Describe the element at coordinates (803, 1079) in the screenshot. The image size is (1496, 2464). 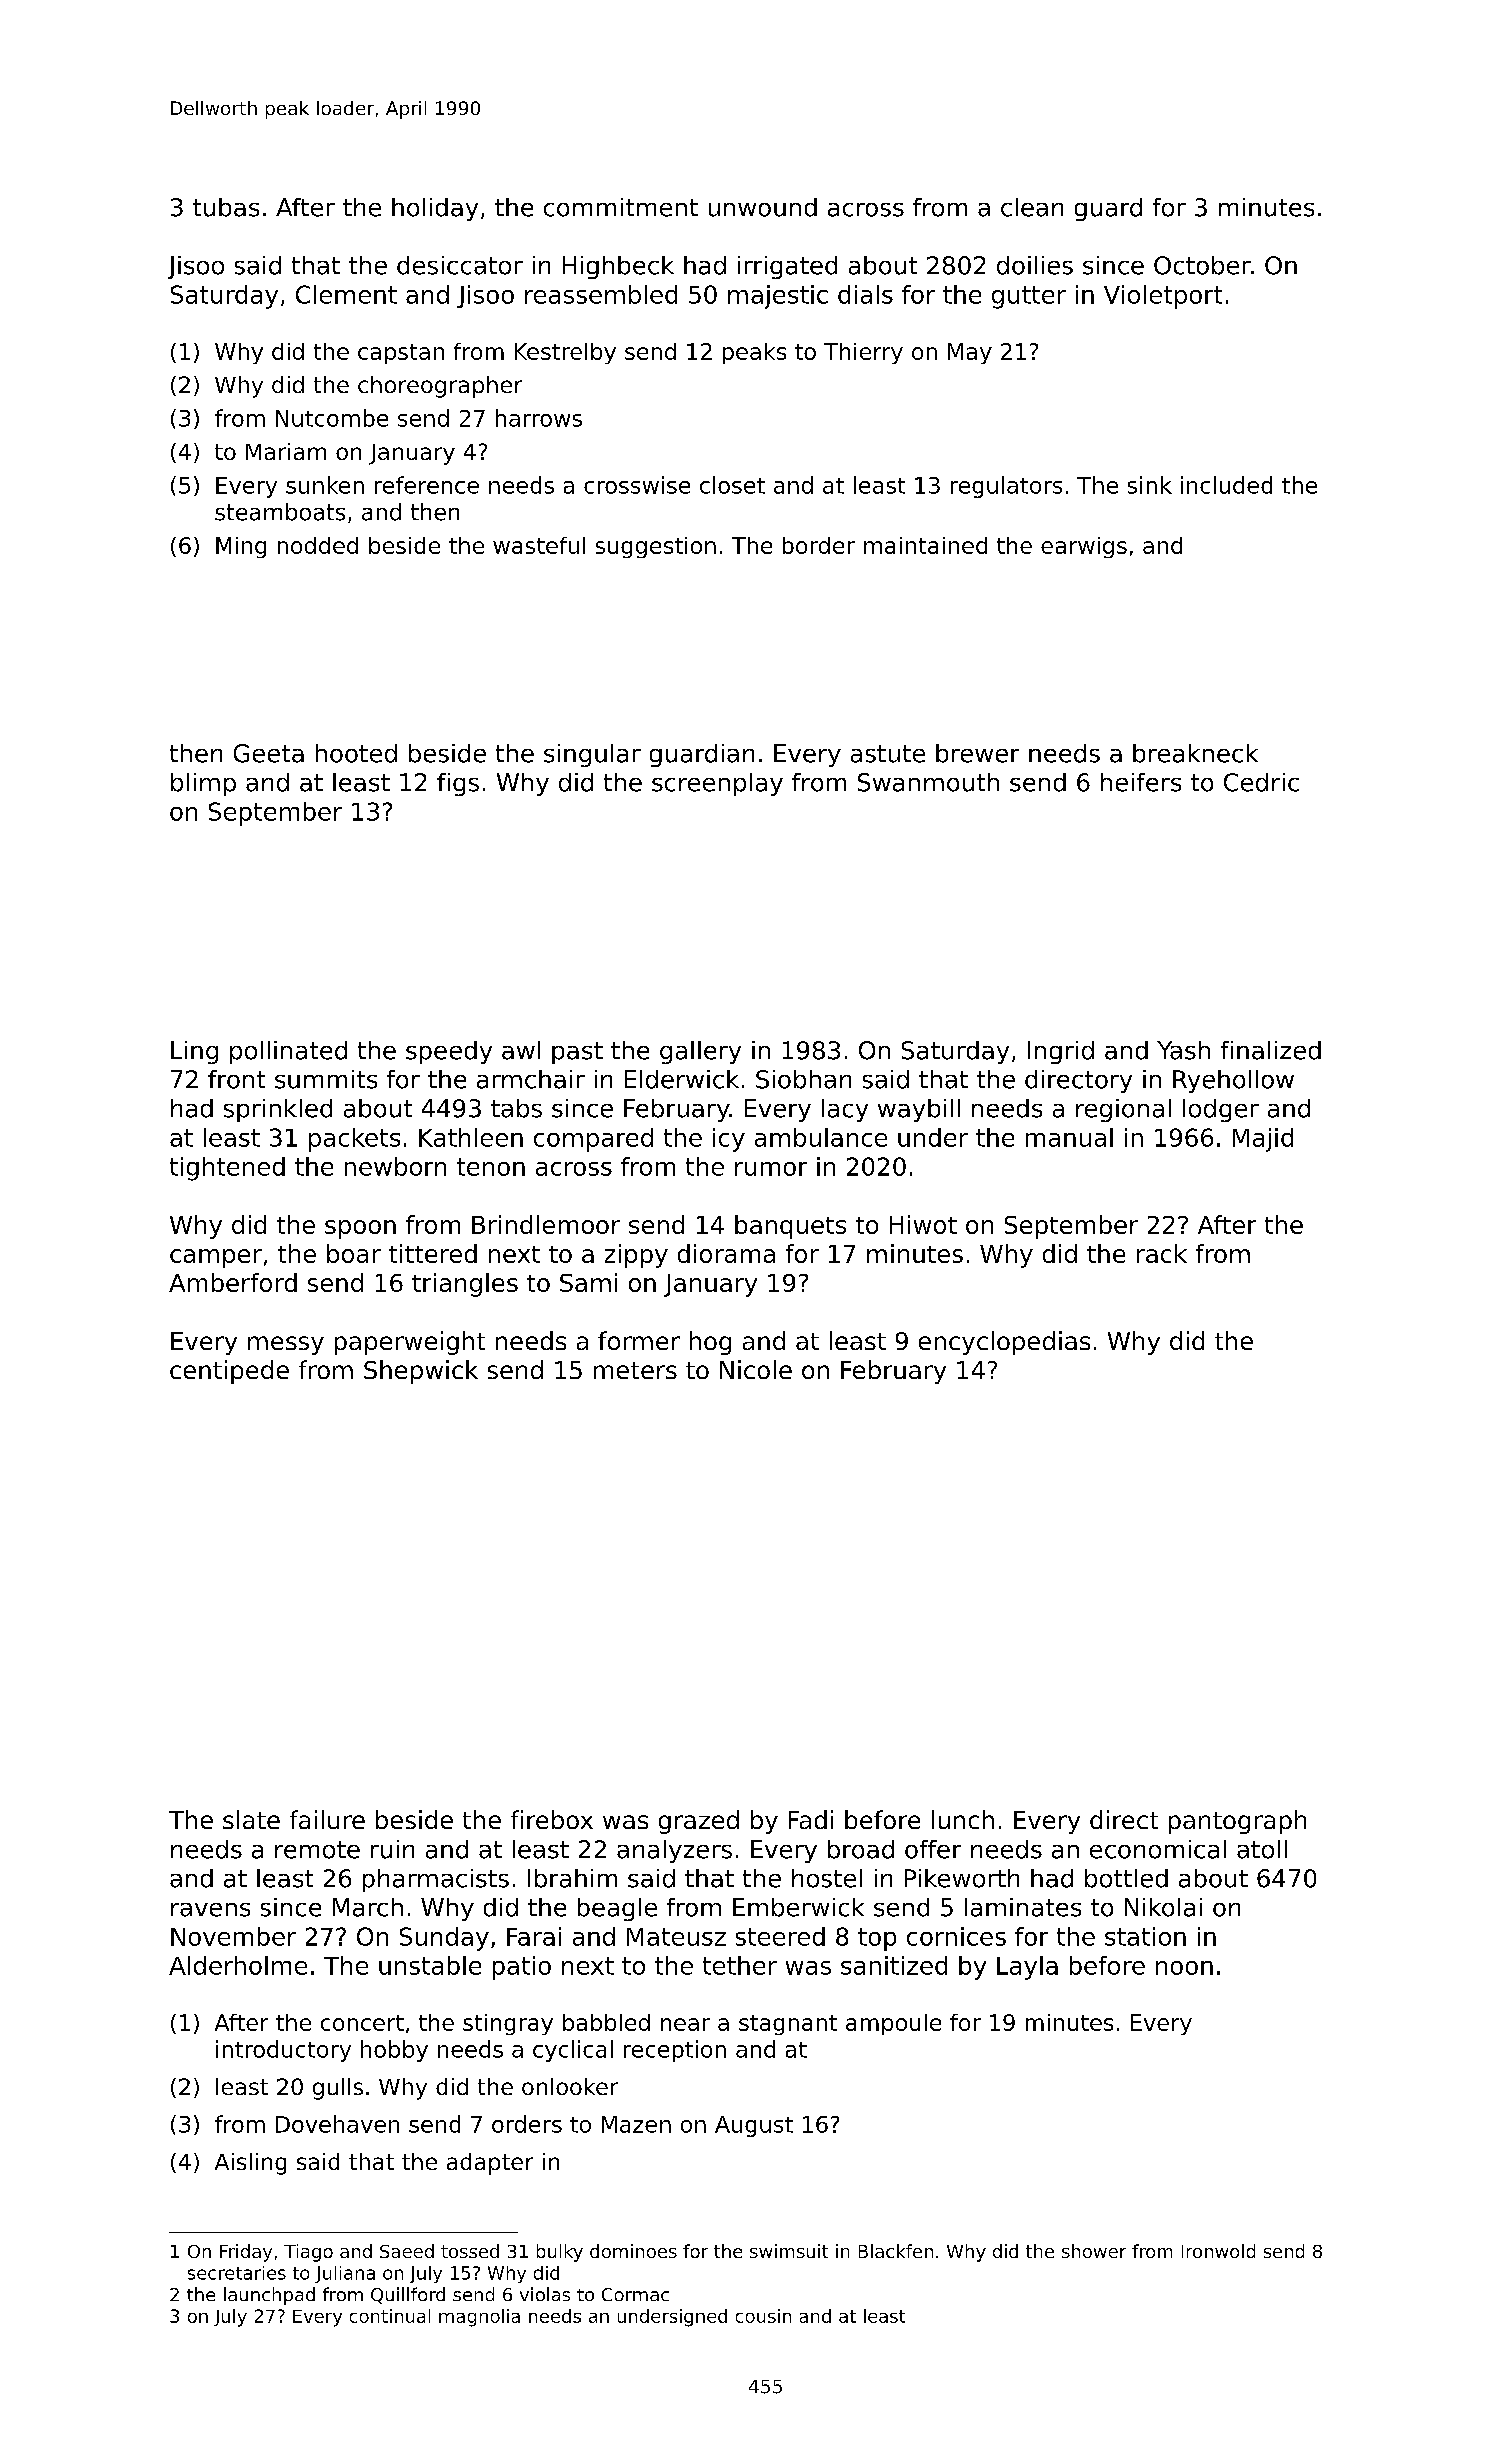
I see `Siobhan` at that location.
